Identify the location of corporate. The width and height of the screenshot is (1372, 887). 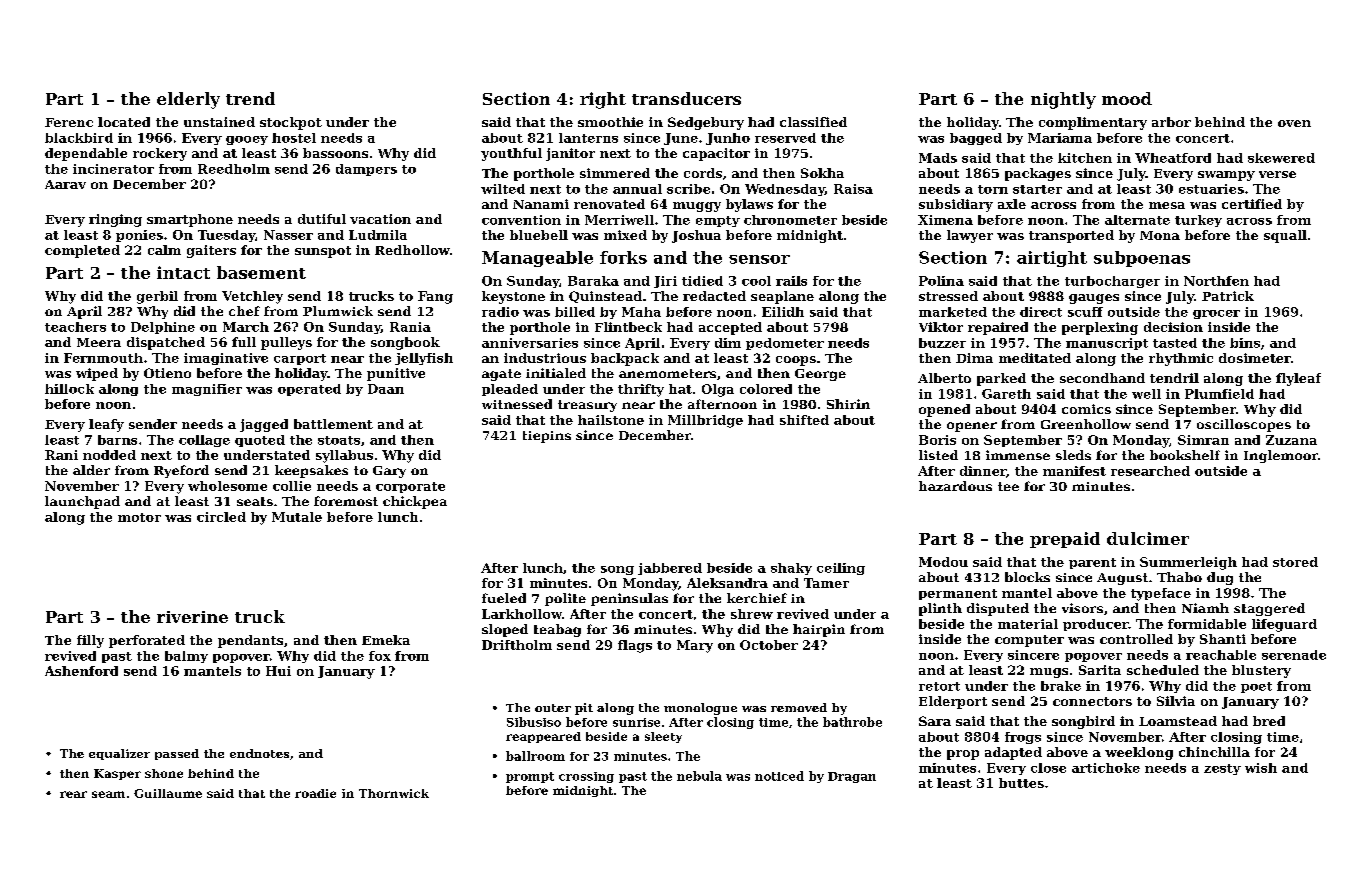
(410, 487).
